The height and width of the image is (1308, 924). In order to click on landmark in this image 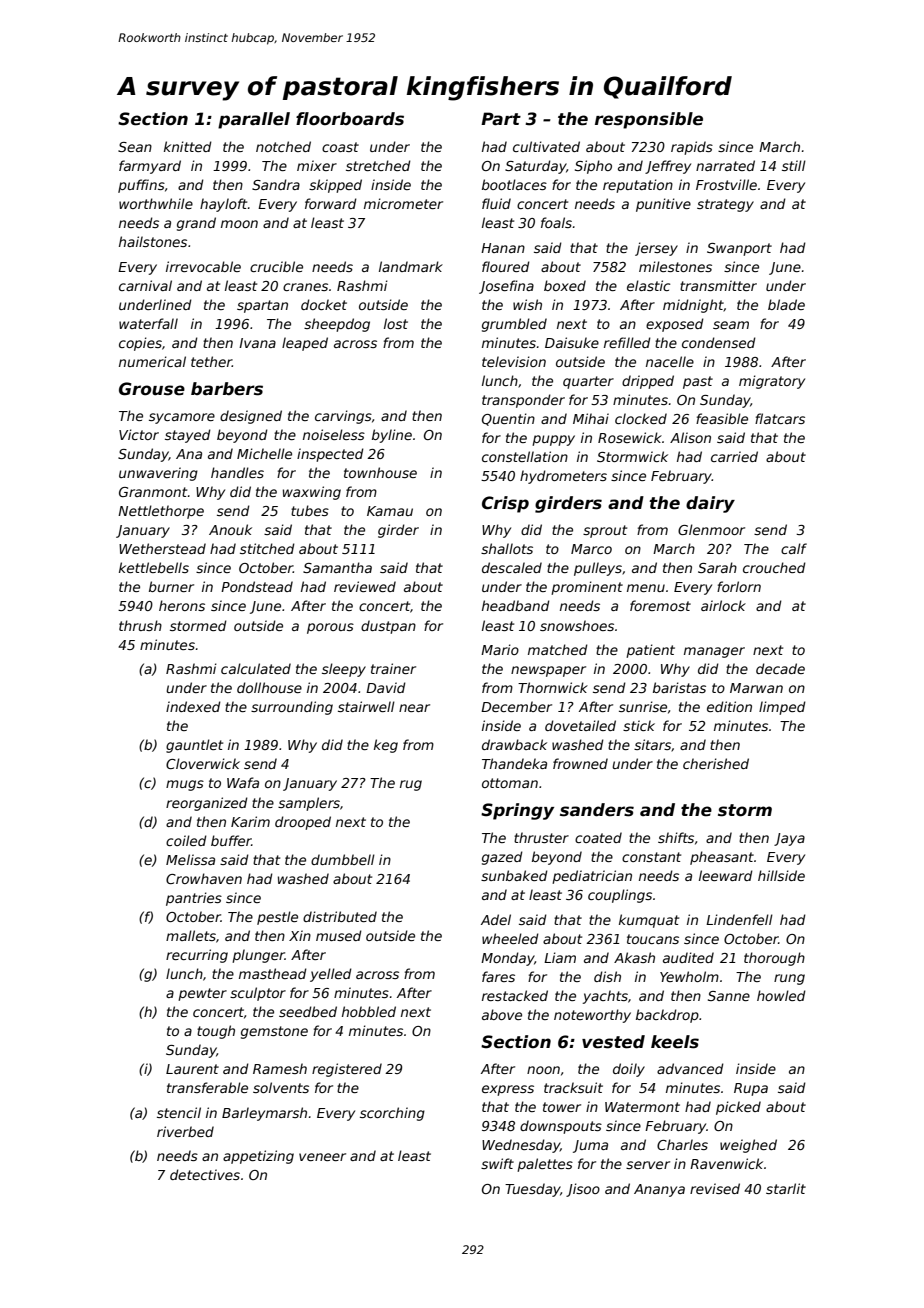, I will do `click(411, 266)`.
